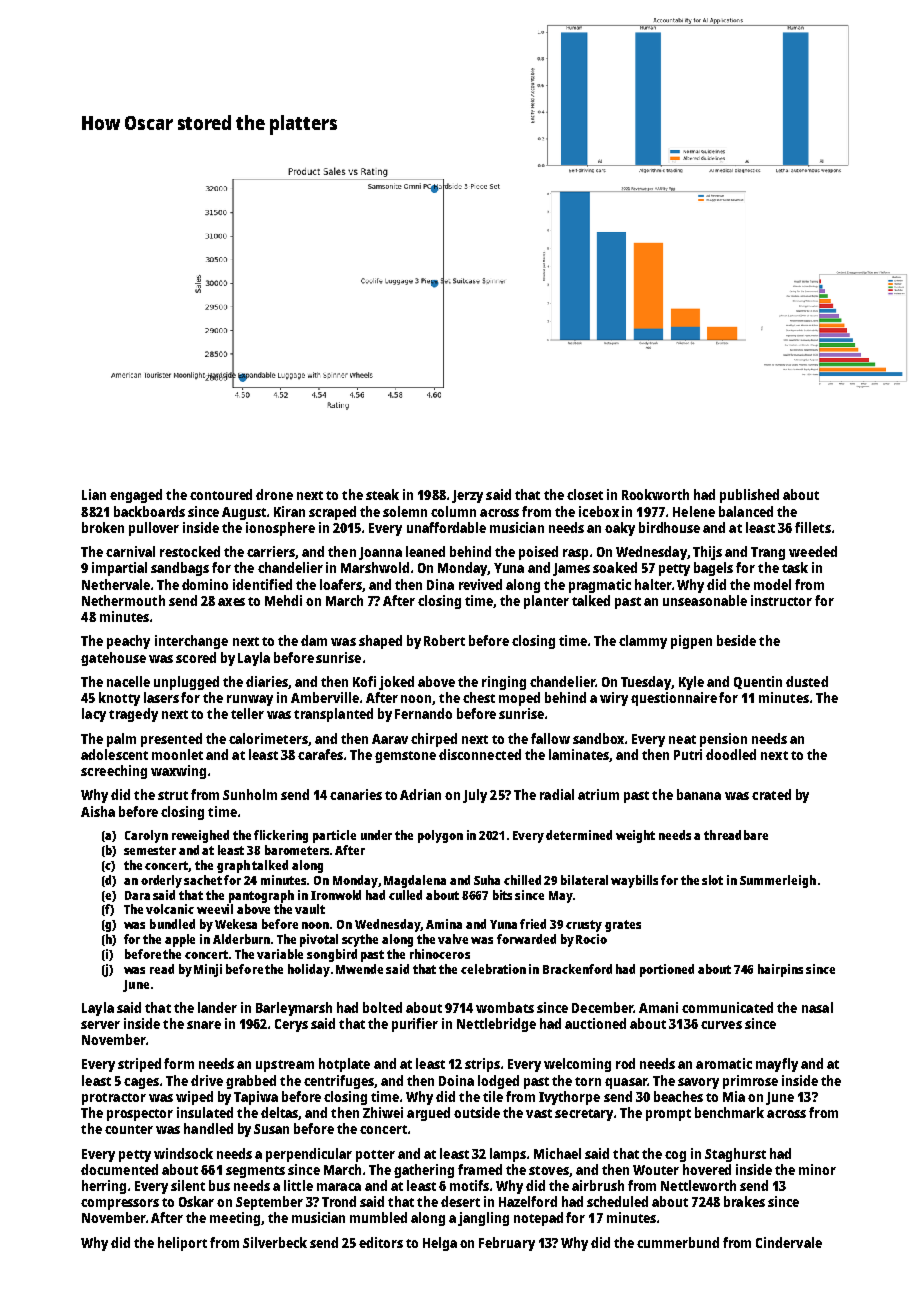 This image has height=1308, width=924. I want to click on closet, so click(585, 494).
